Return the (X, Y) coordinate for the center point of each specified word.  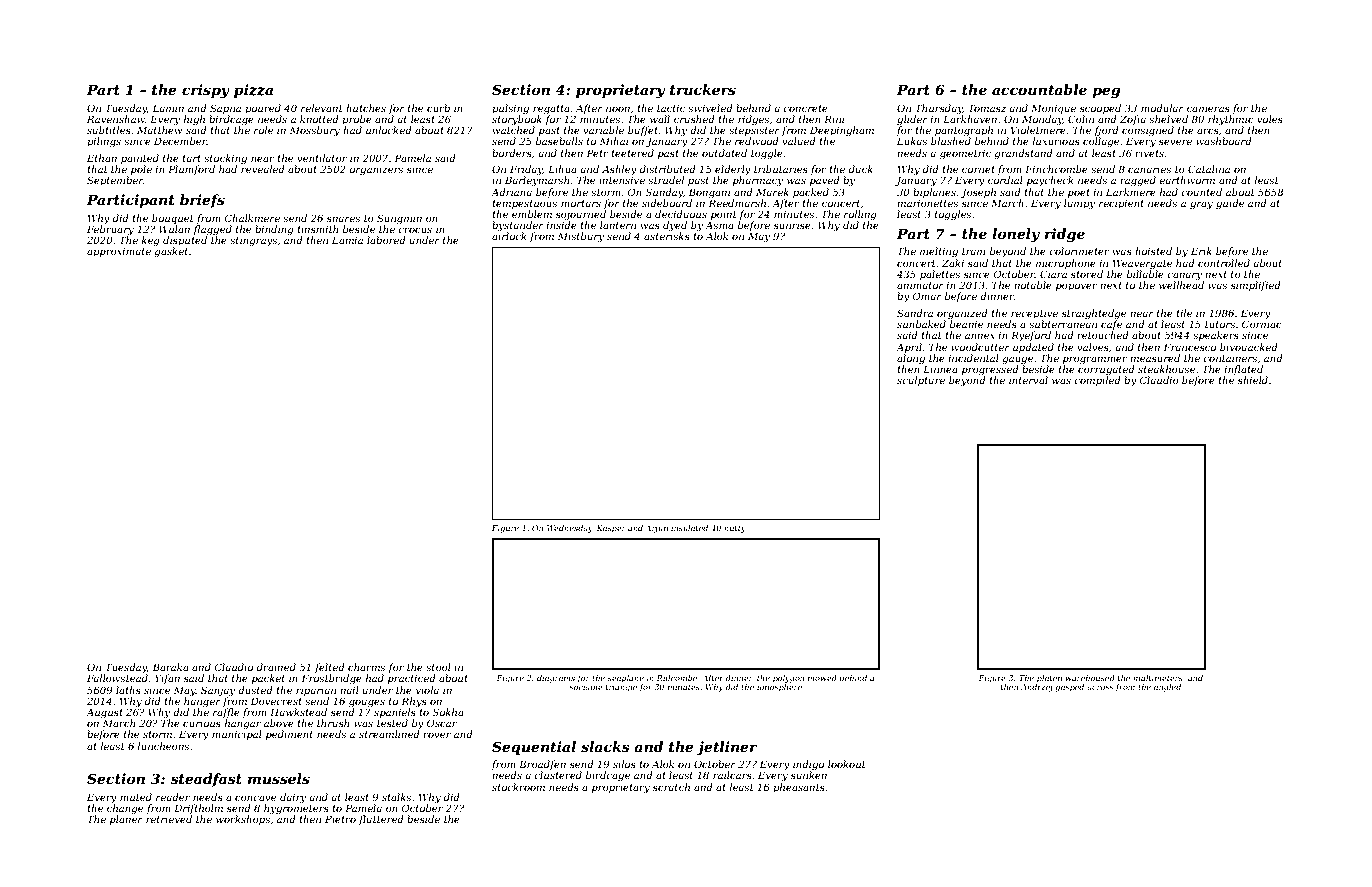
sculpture (921, 381)
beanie (966, 324)
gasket (171, 252)
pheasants (799, 788)
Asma (719, 225)
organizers (376, 170)
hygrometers (296, 809)
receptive (1034, 314)
